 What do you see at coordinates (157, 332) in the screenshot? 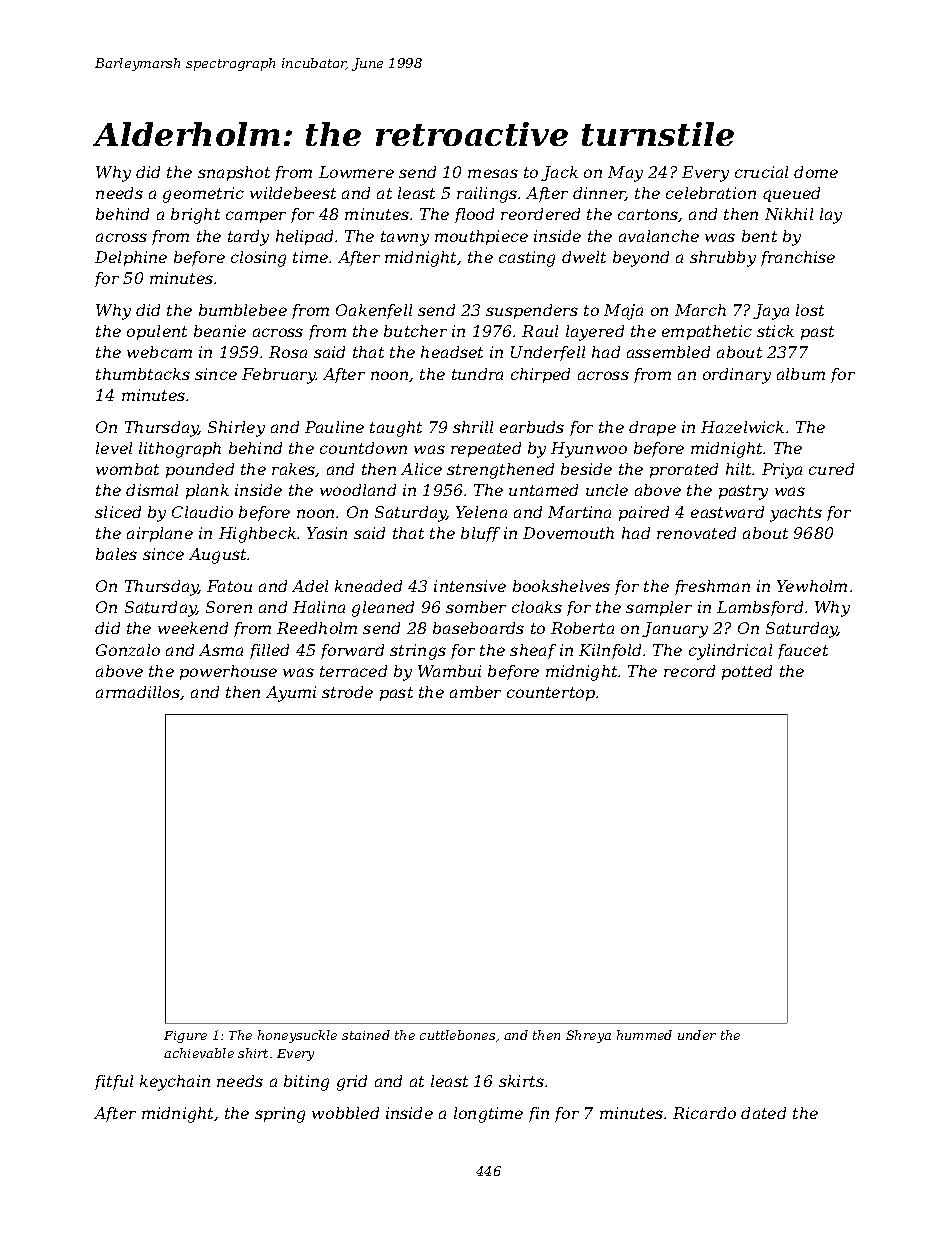
I see `opulent` at bounding box center [157, 332].
